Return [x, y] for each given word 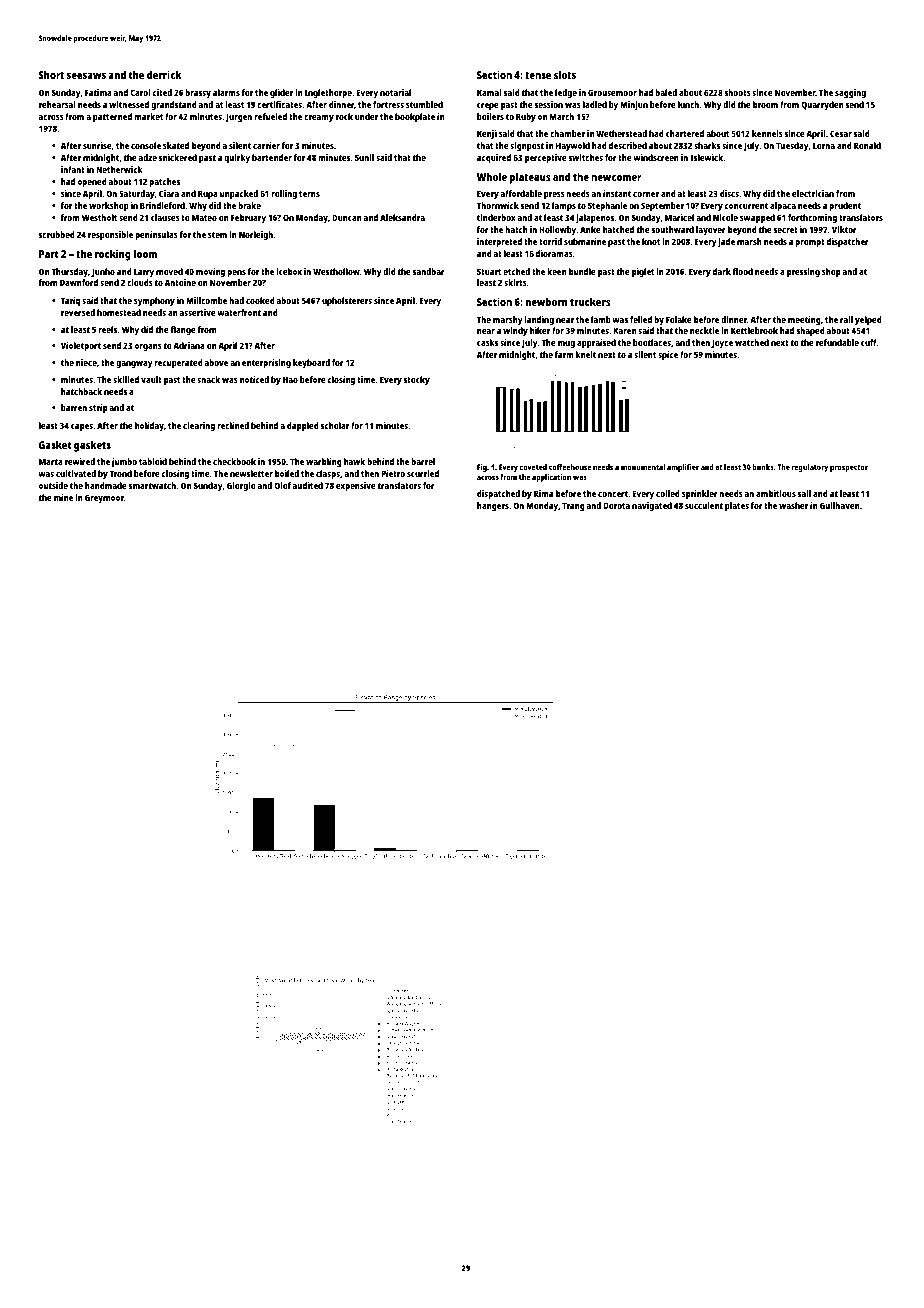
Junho [103, 272]
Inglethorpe [328, 93]
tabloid [153, 461]
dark [722, 271]
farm [564, 354]
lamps [564, 206]
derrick [164, 74]
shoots [738, 92]
